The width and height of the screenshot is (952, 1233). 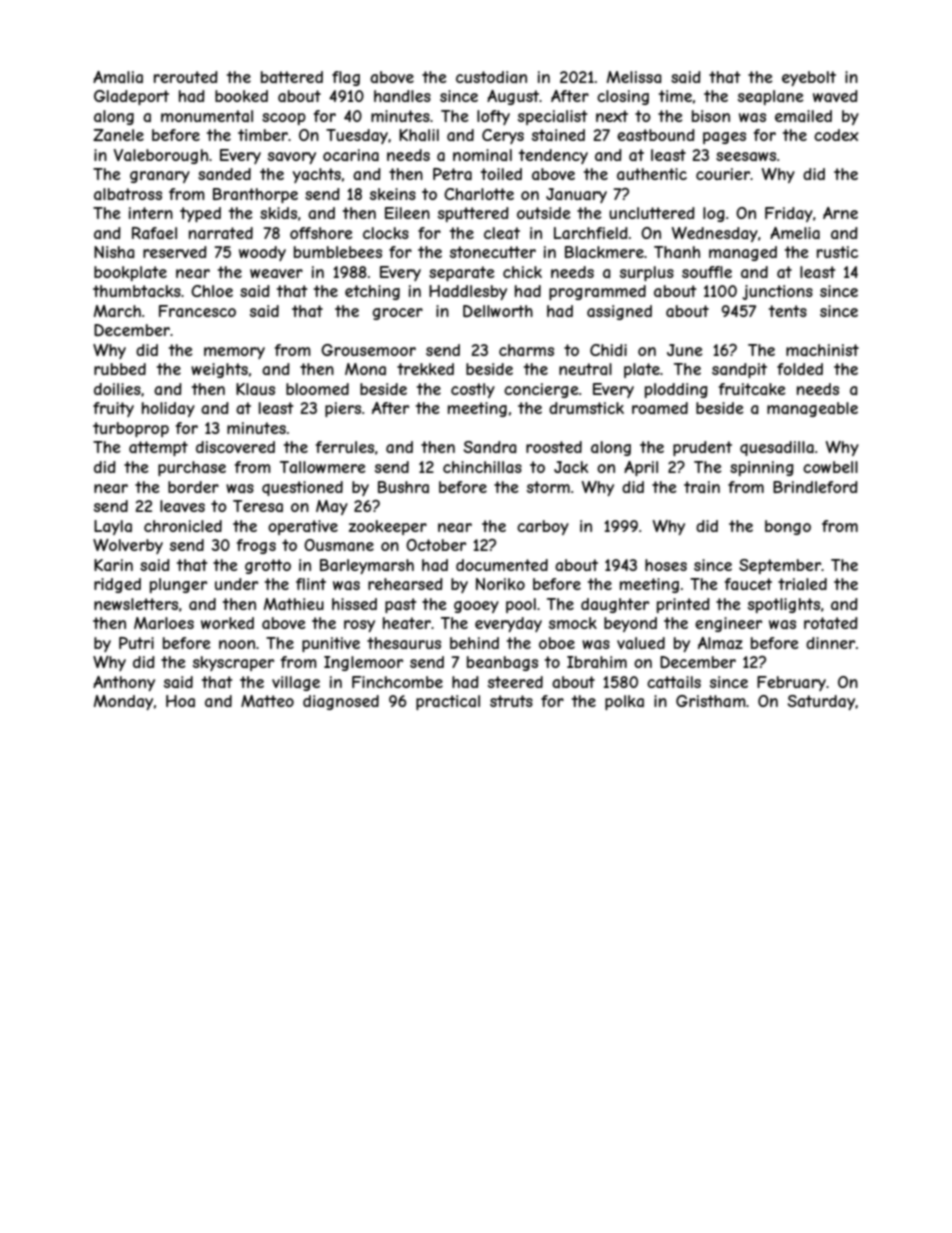 What do you see at coordinates (118, 135) in the screenshot?
I see `Zanele` at bounding box center [118, 135].
